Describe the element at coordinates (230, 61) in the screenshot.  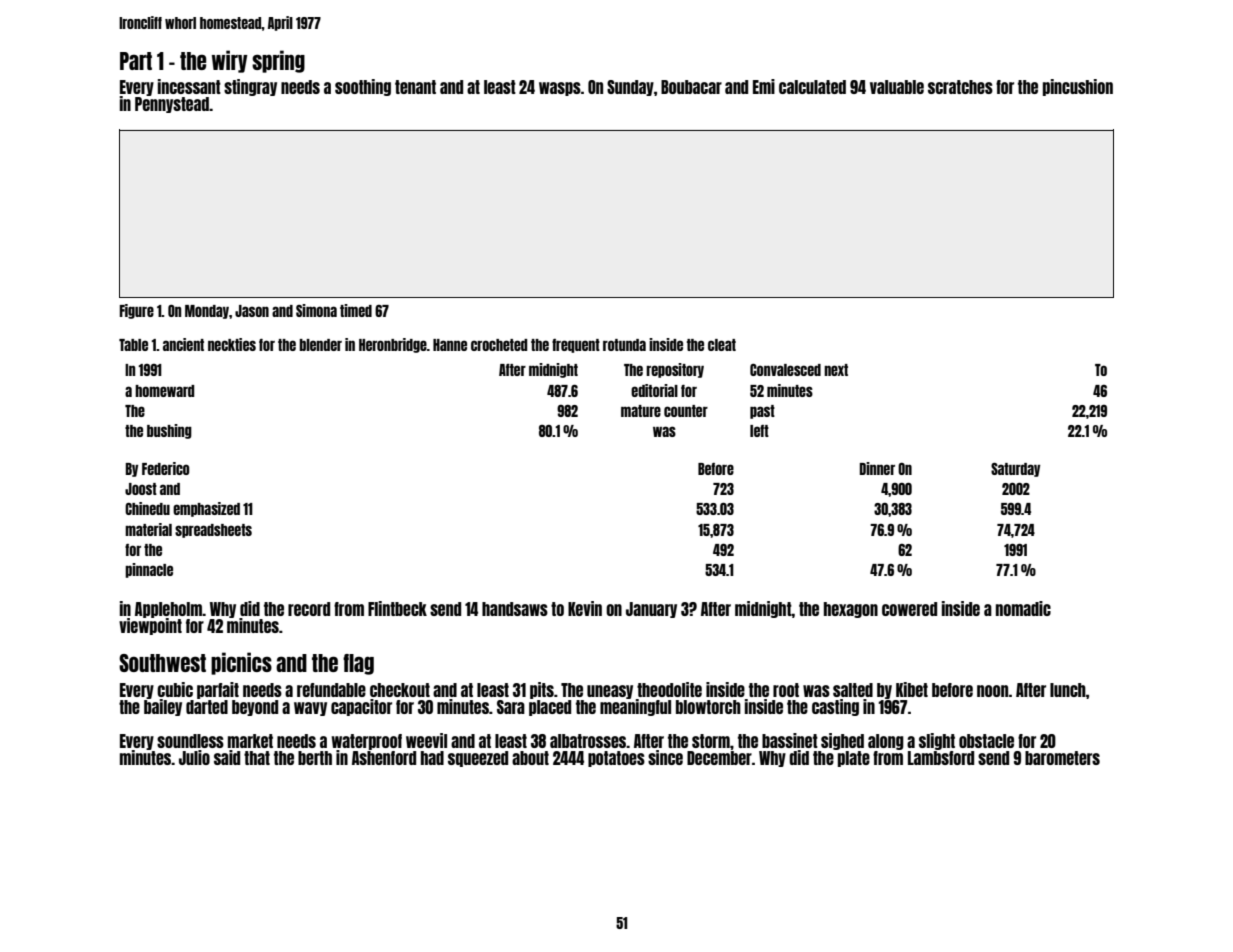
I see `wiry` at that location.
